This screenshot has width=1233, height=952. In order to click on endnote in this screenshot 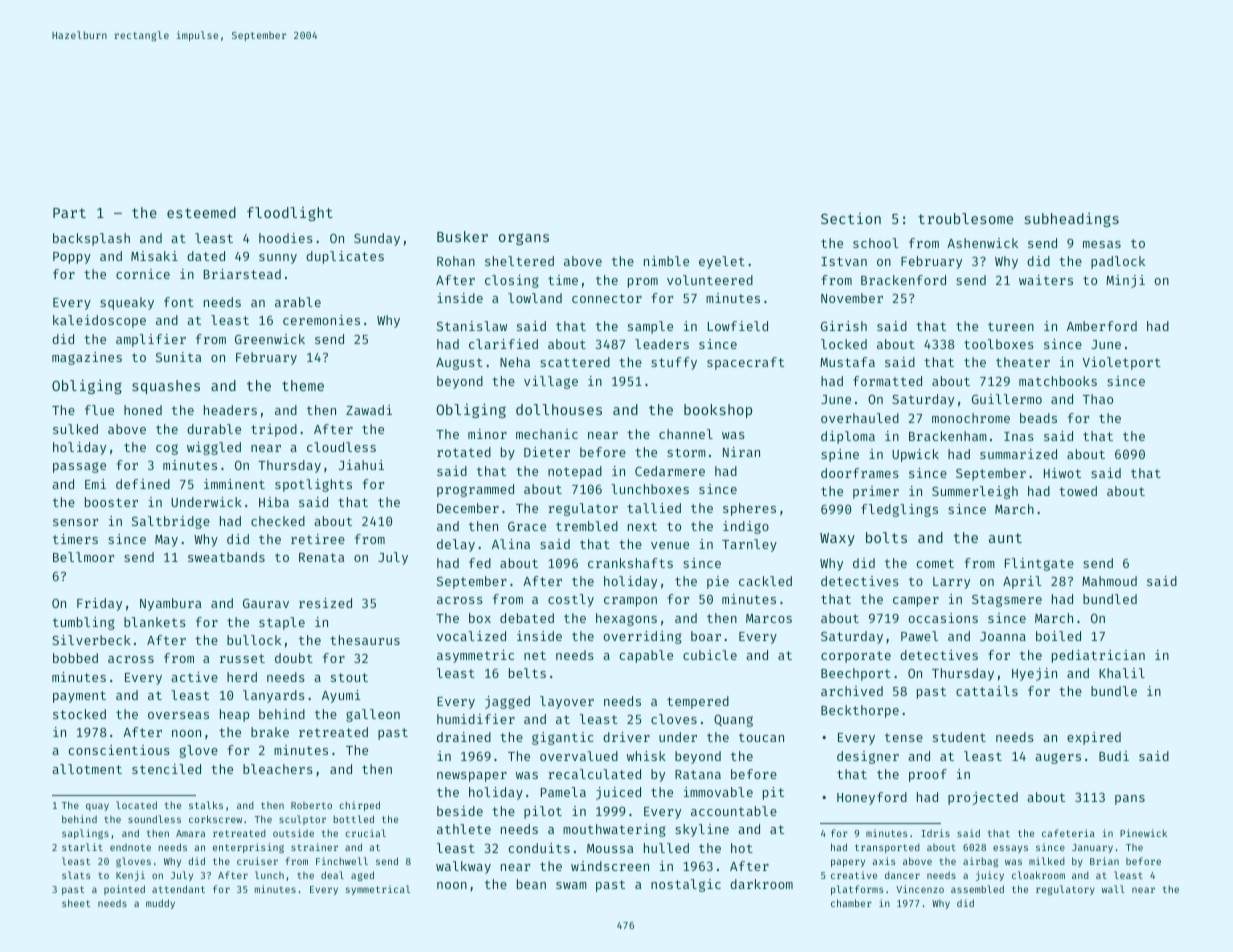, I will do `click(130, 847)`.
